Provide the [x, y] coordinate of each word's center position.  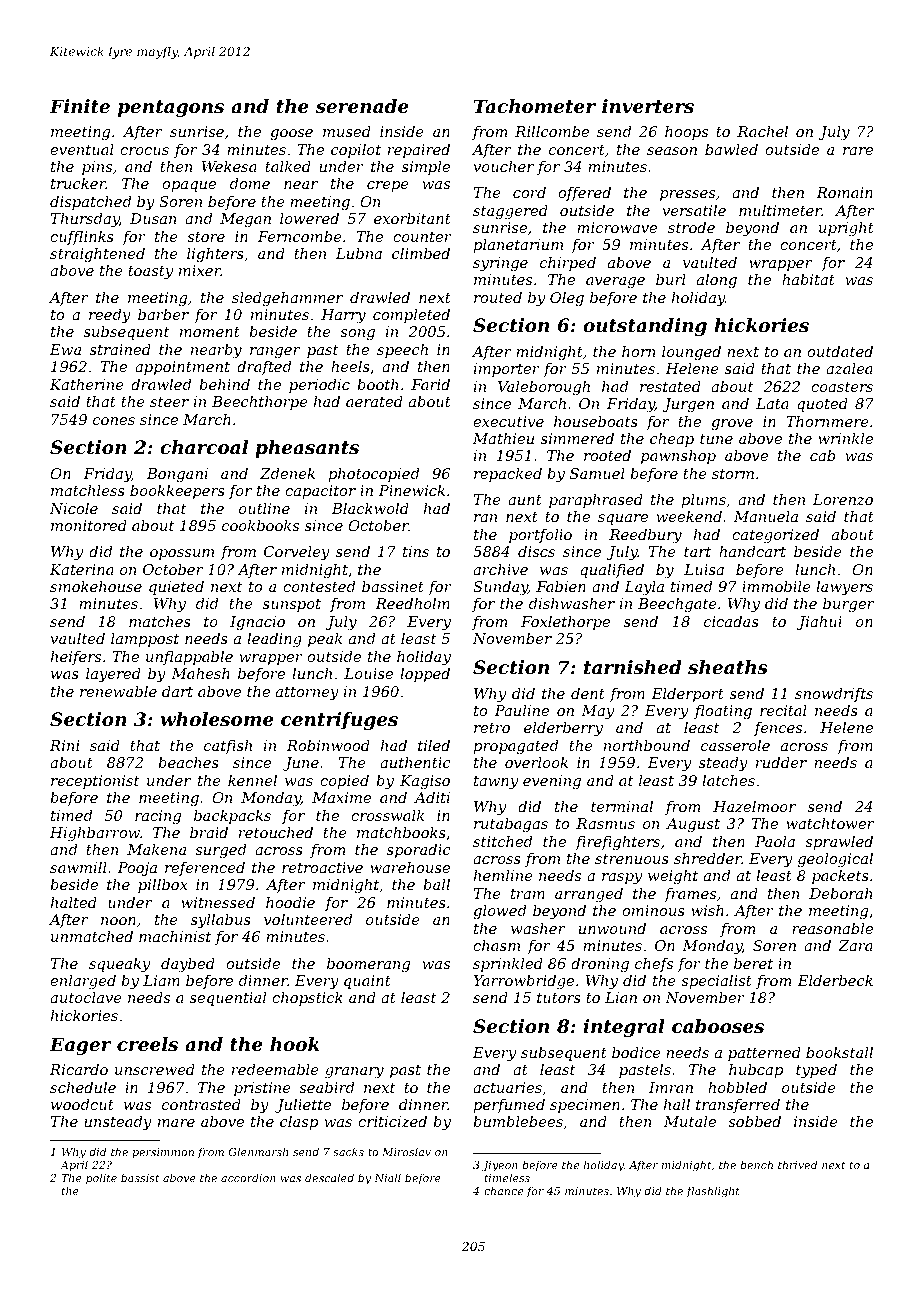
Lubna [359, 253]
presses [687, 195]
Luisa [704, 569]
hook [295, 1044]
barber [163, 314]
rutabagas [511, 825]
